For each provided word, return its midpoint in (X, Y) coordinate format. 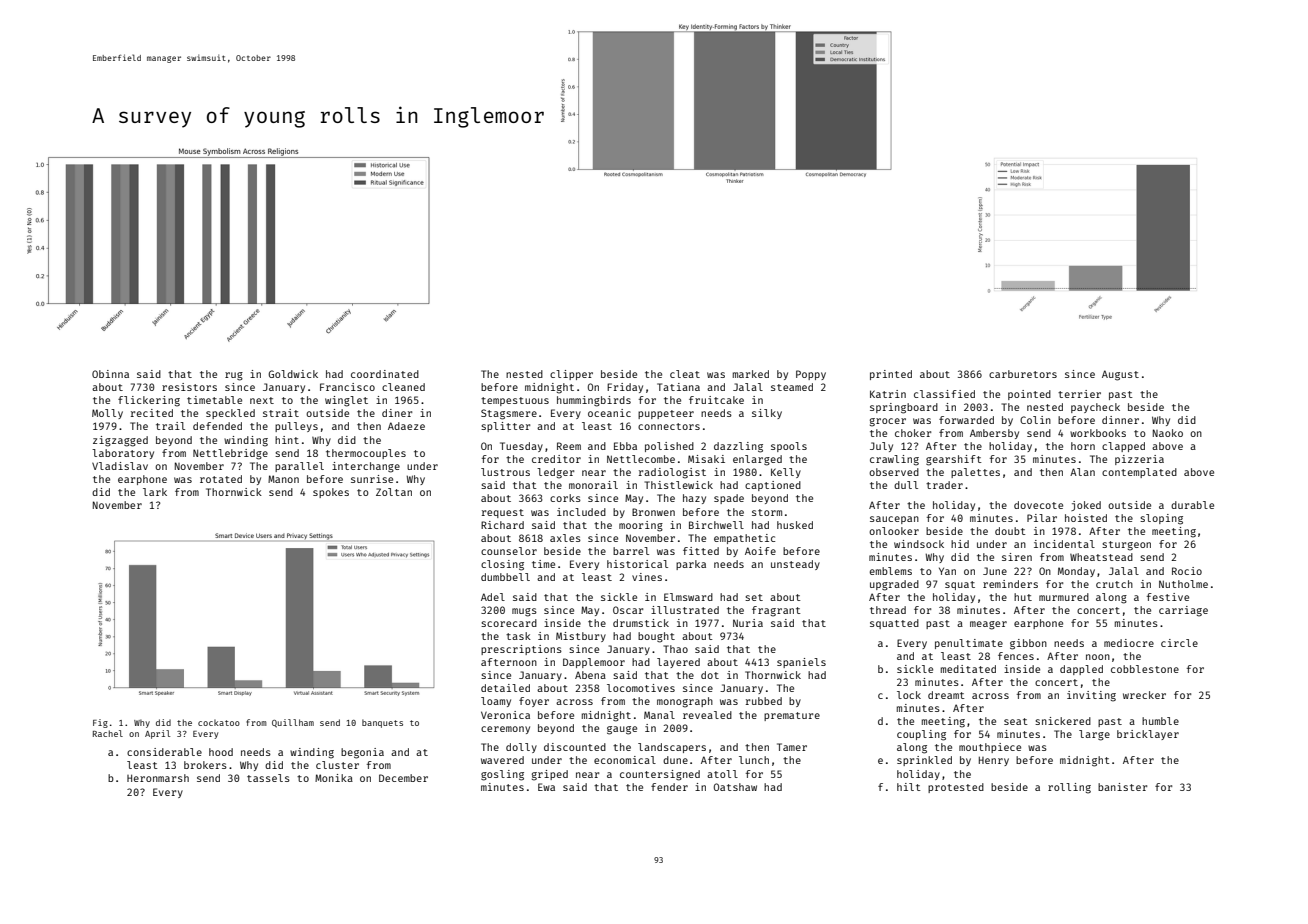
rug (234, 376)
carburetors (1023, 374)
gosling (502, 775)
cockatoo (219, 722)
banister (1122, 787)
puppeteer (666, 414)
